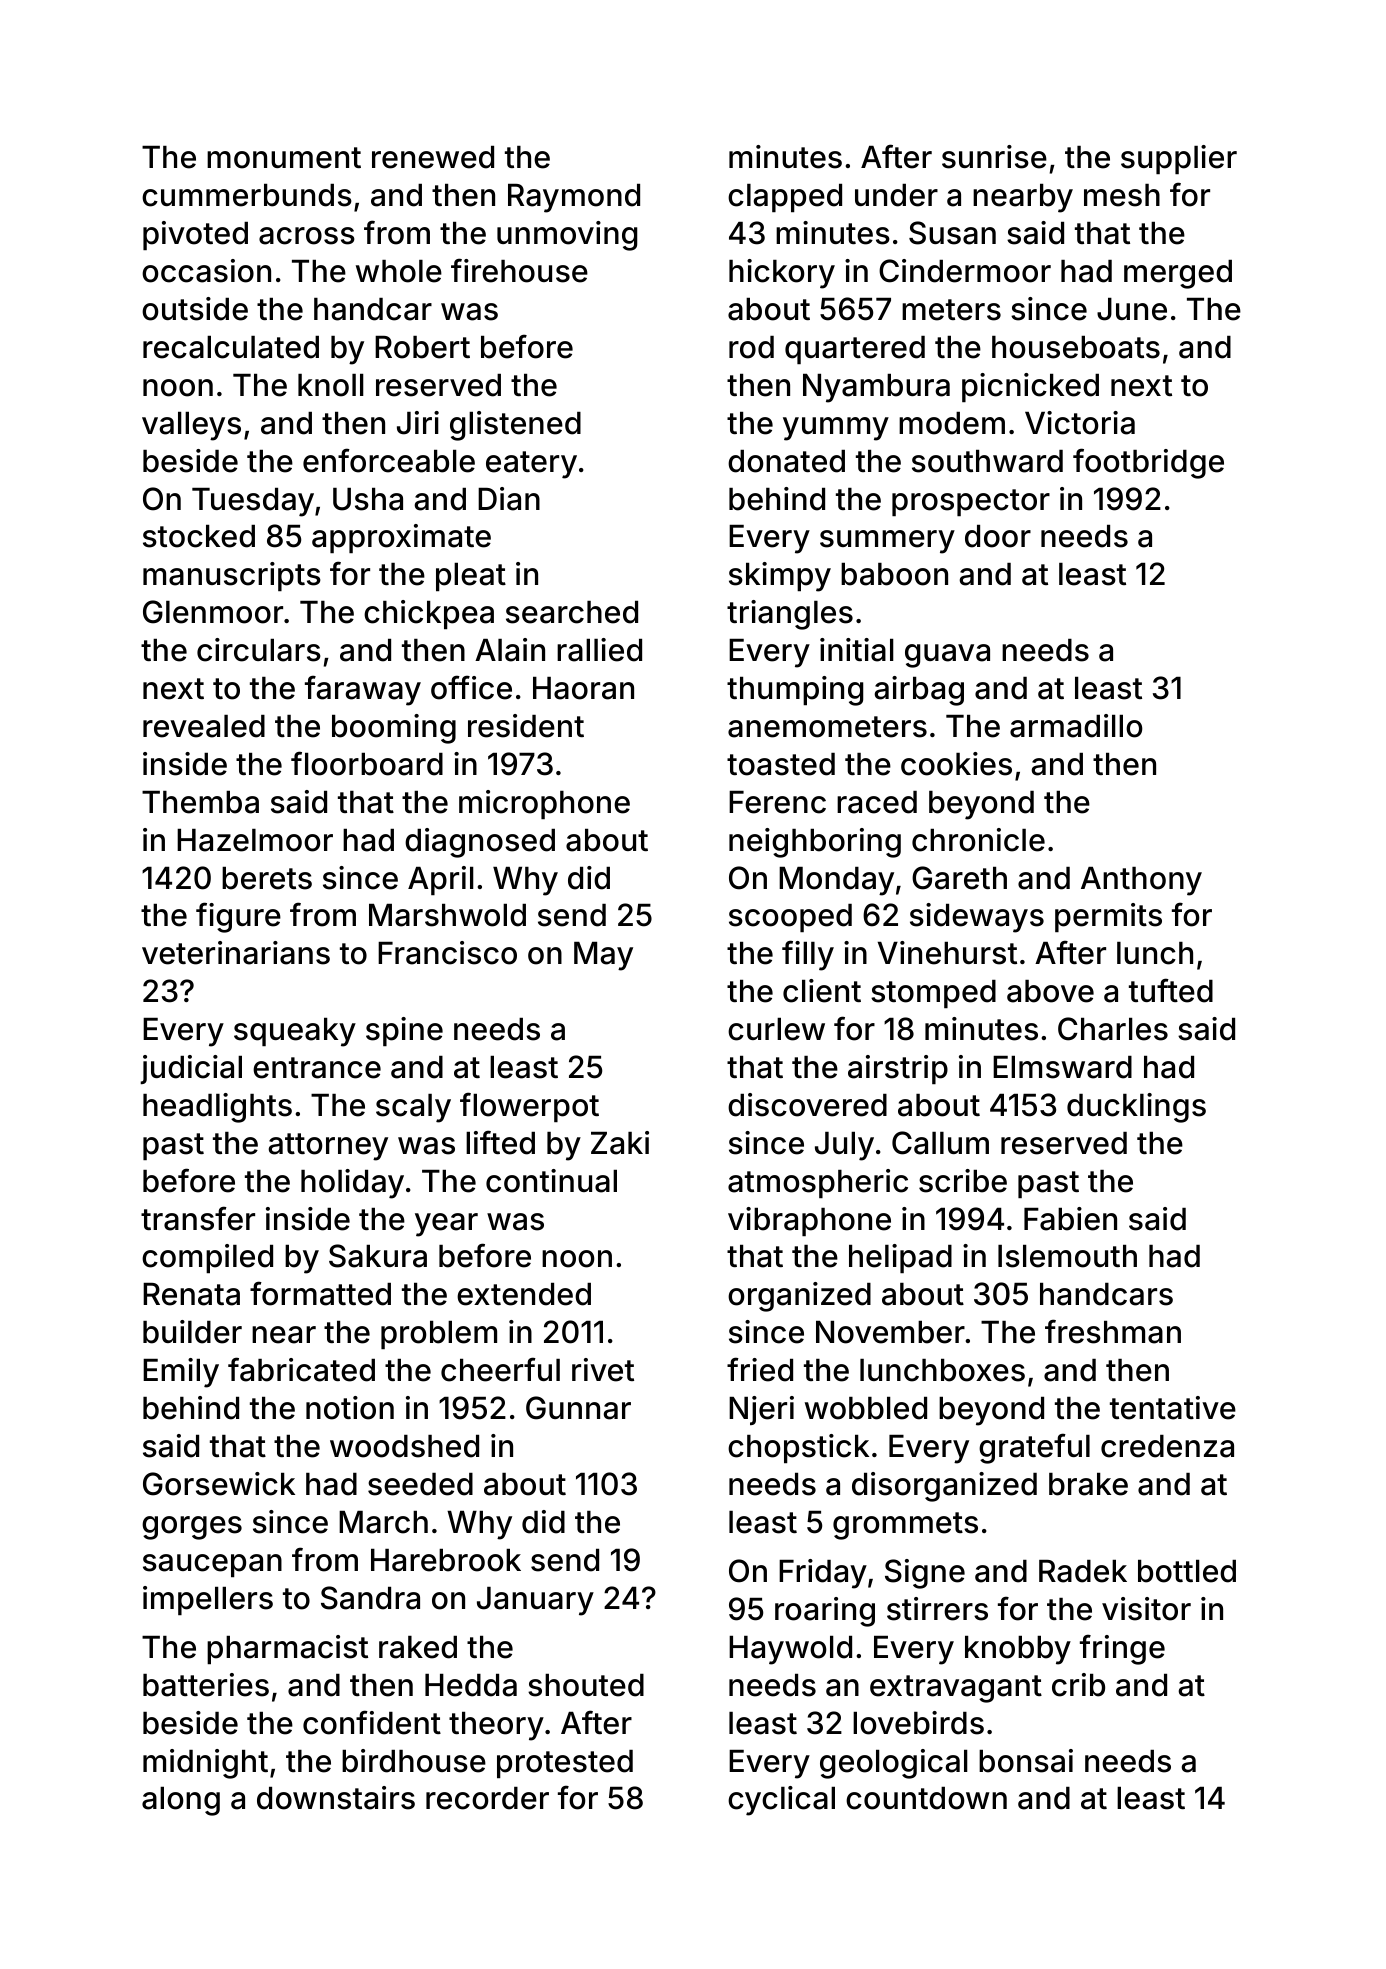  I want to click on Francisco, so click(447, 953).
